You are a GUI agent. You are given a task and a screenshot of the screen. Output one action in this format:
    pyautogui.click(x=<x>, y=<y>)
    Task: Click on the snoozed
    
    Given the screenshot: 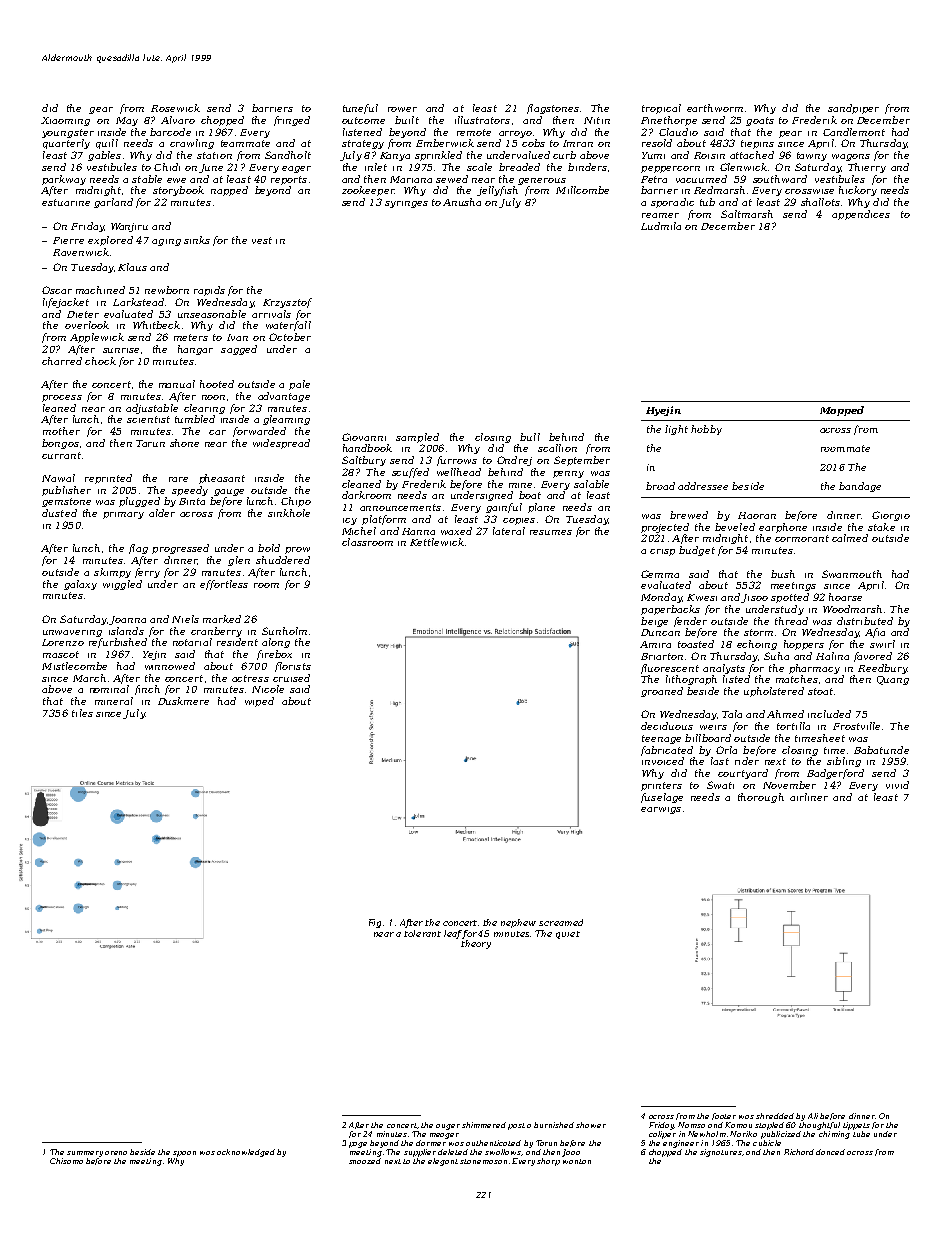 What is the action you would take?
    pyautogui.click(x=365, y=1161)
